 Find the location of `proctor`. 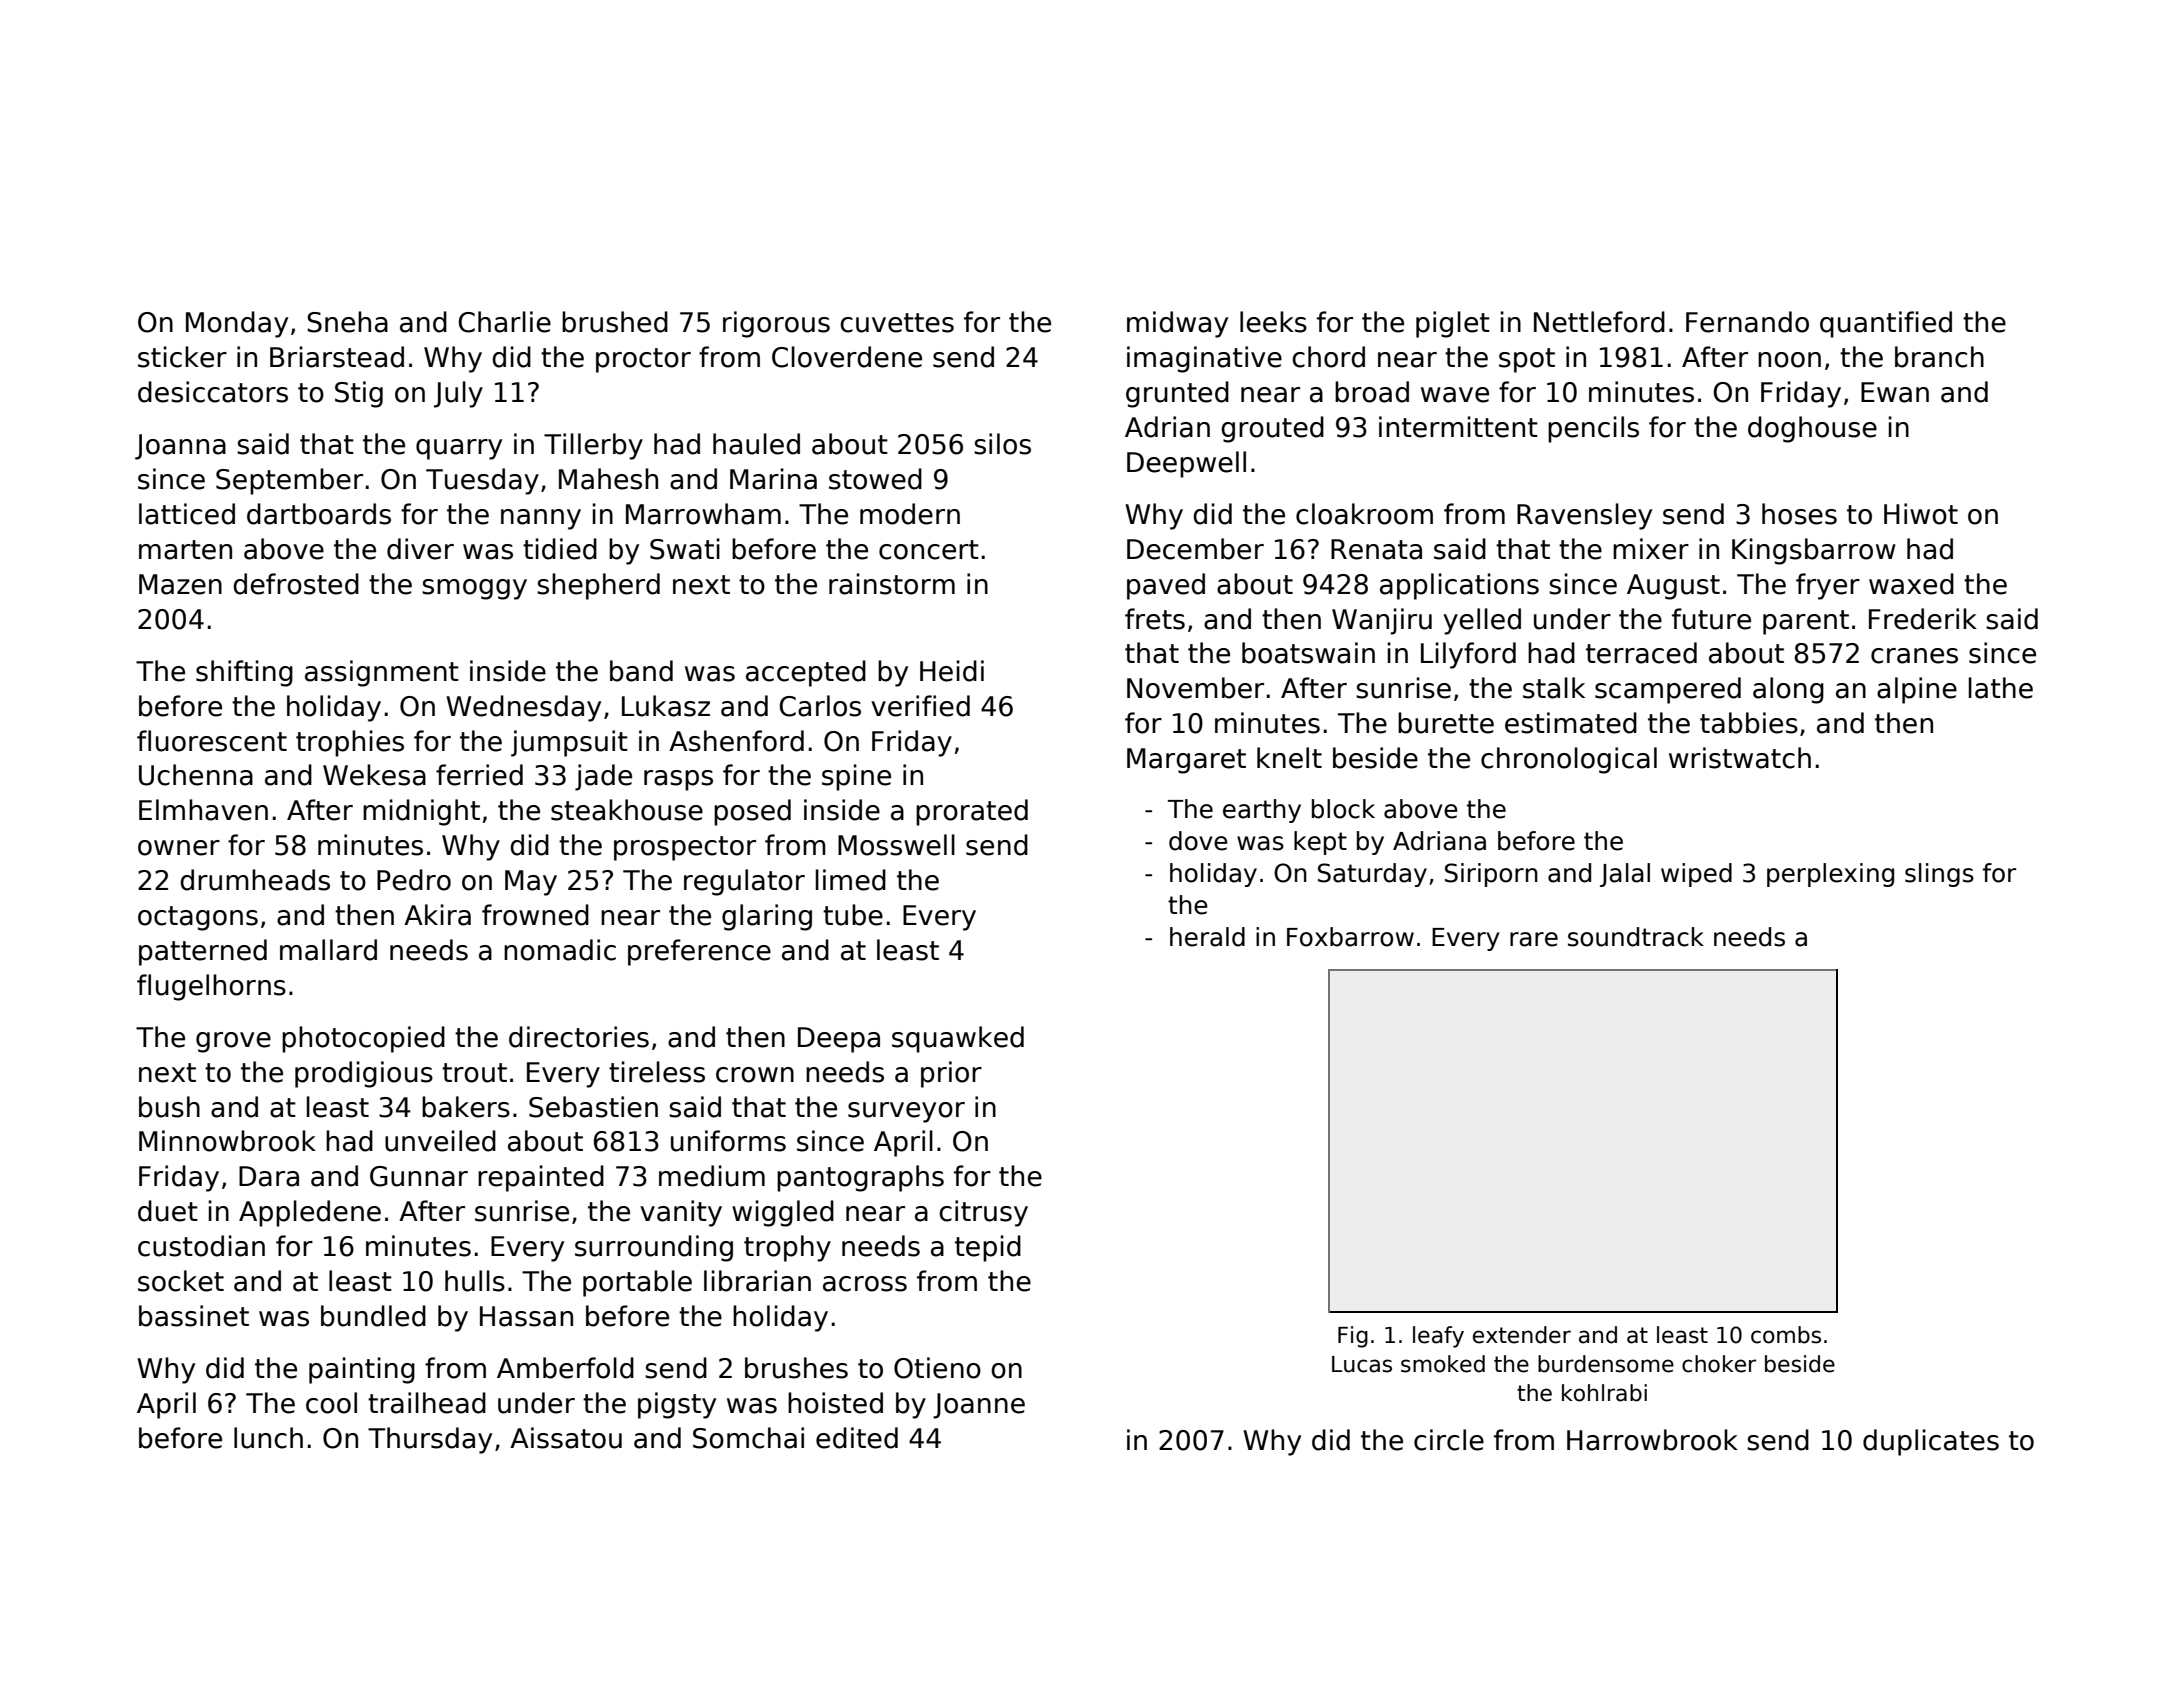

proctor is located at coordinates (643, 360).
